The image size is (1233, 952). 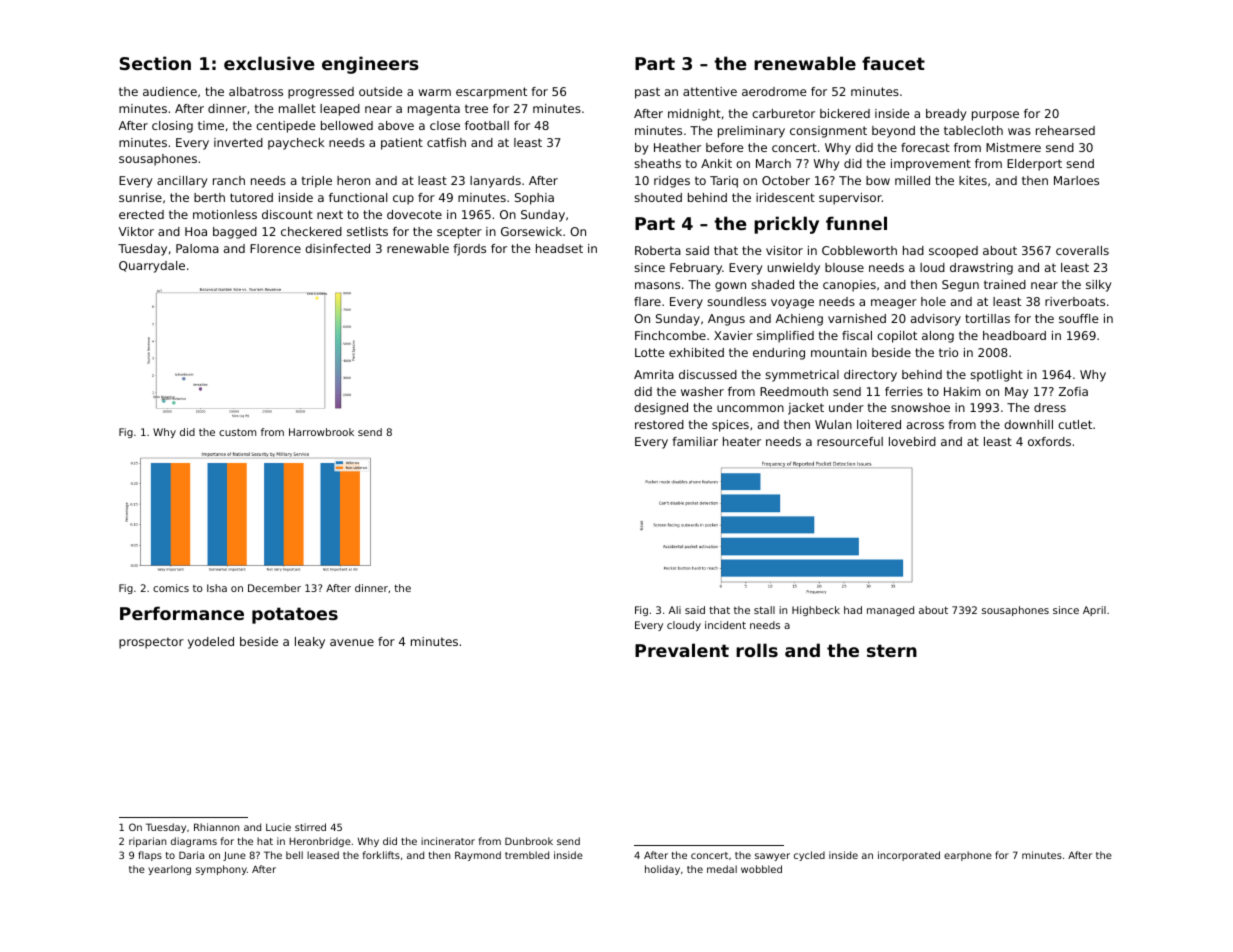 What do you see at coordinates (710, 91) in the screenshot?
I see `attentive` at bounding box center [710, 91].
